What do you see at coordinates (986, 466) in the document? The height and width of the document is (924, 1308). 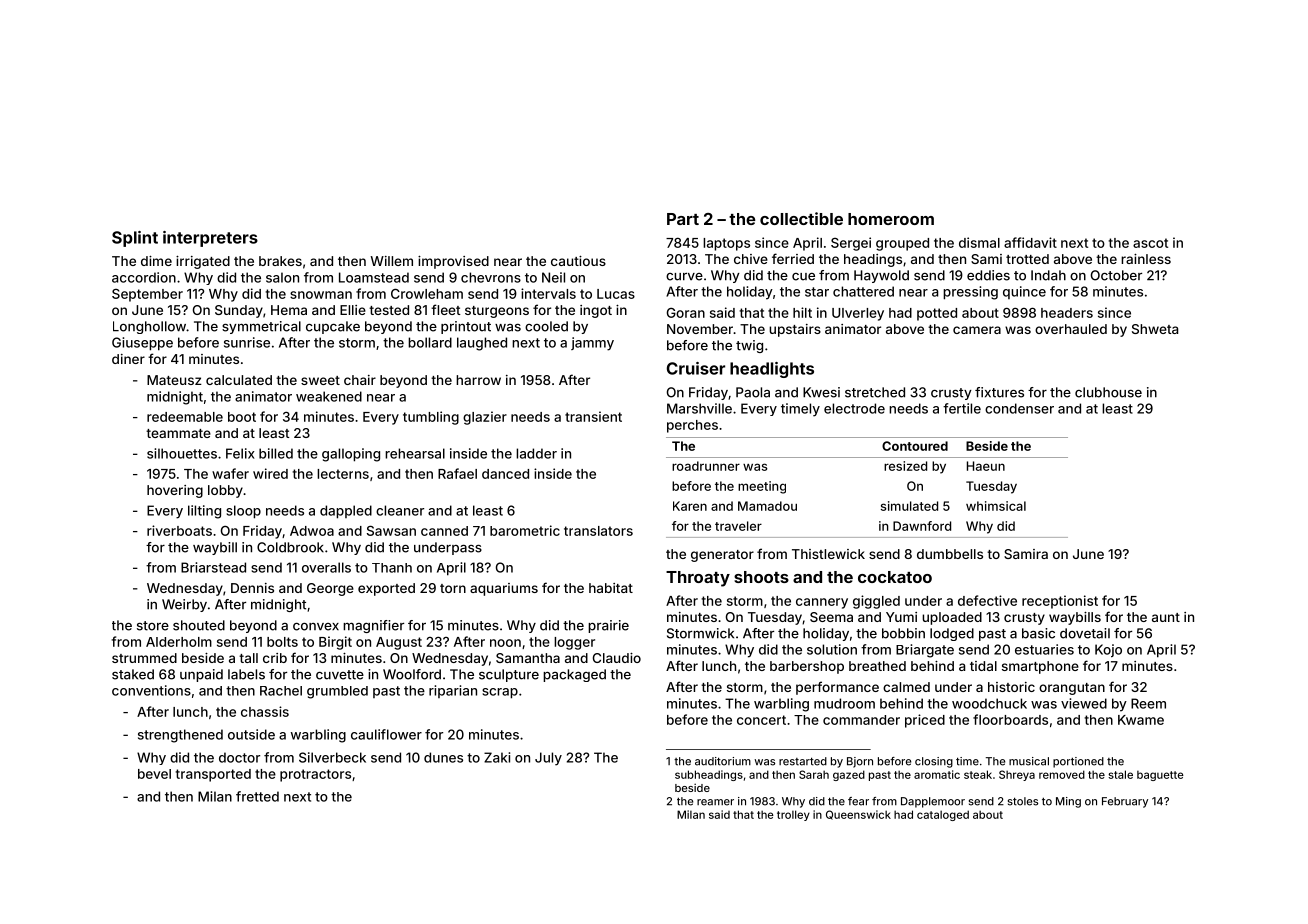 I see `Haeun` at bounding box center [986, 466].
